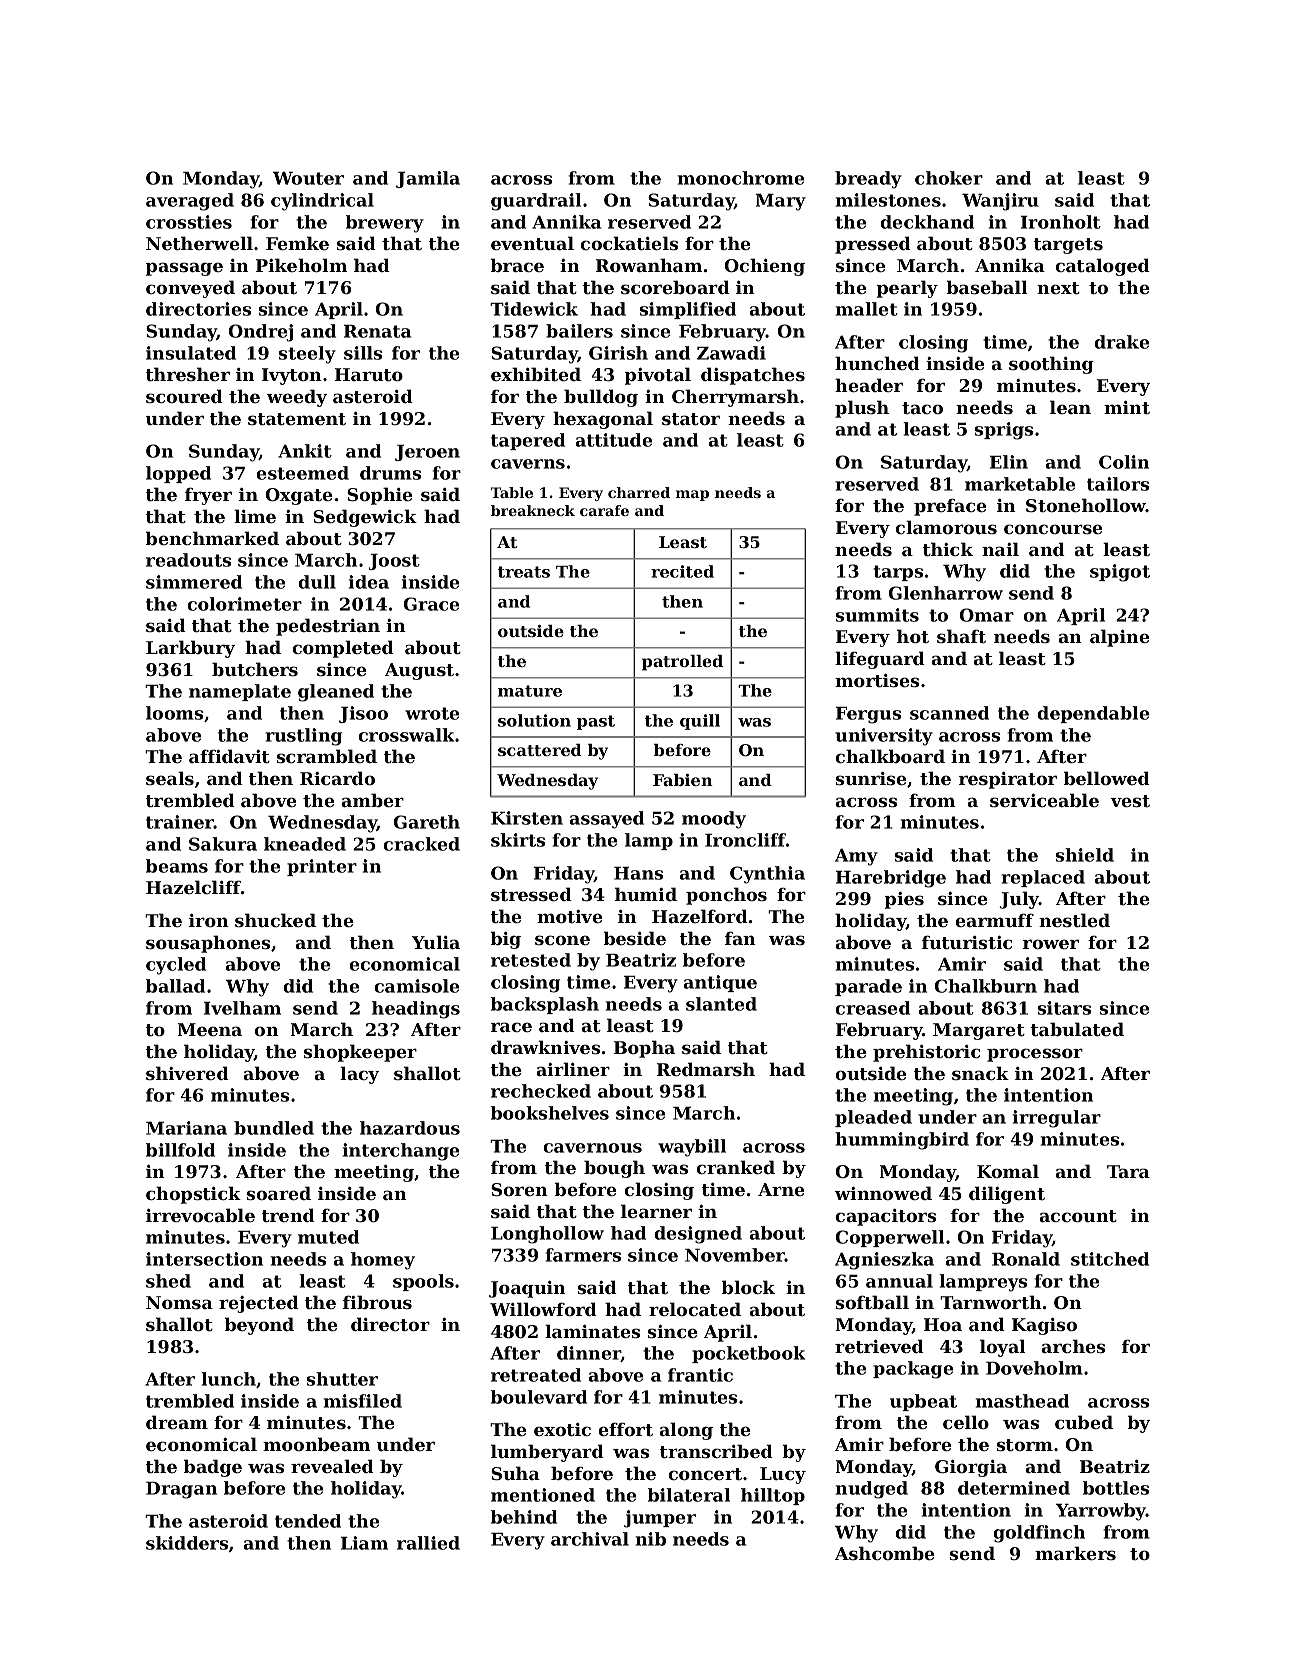 This image has height=1677, width=1296. I want to click on Cynthia, so click(767, 875).
